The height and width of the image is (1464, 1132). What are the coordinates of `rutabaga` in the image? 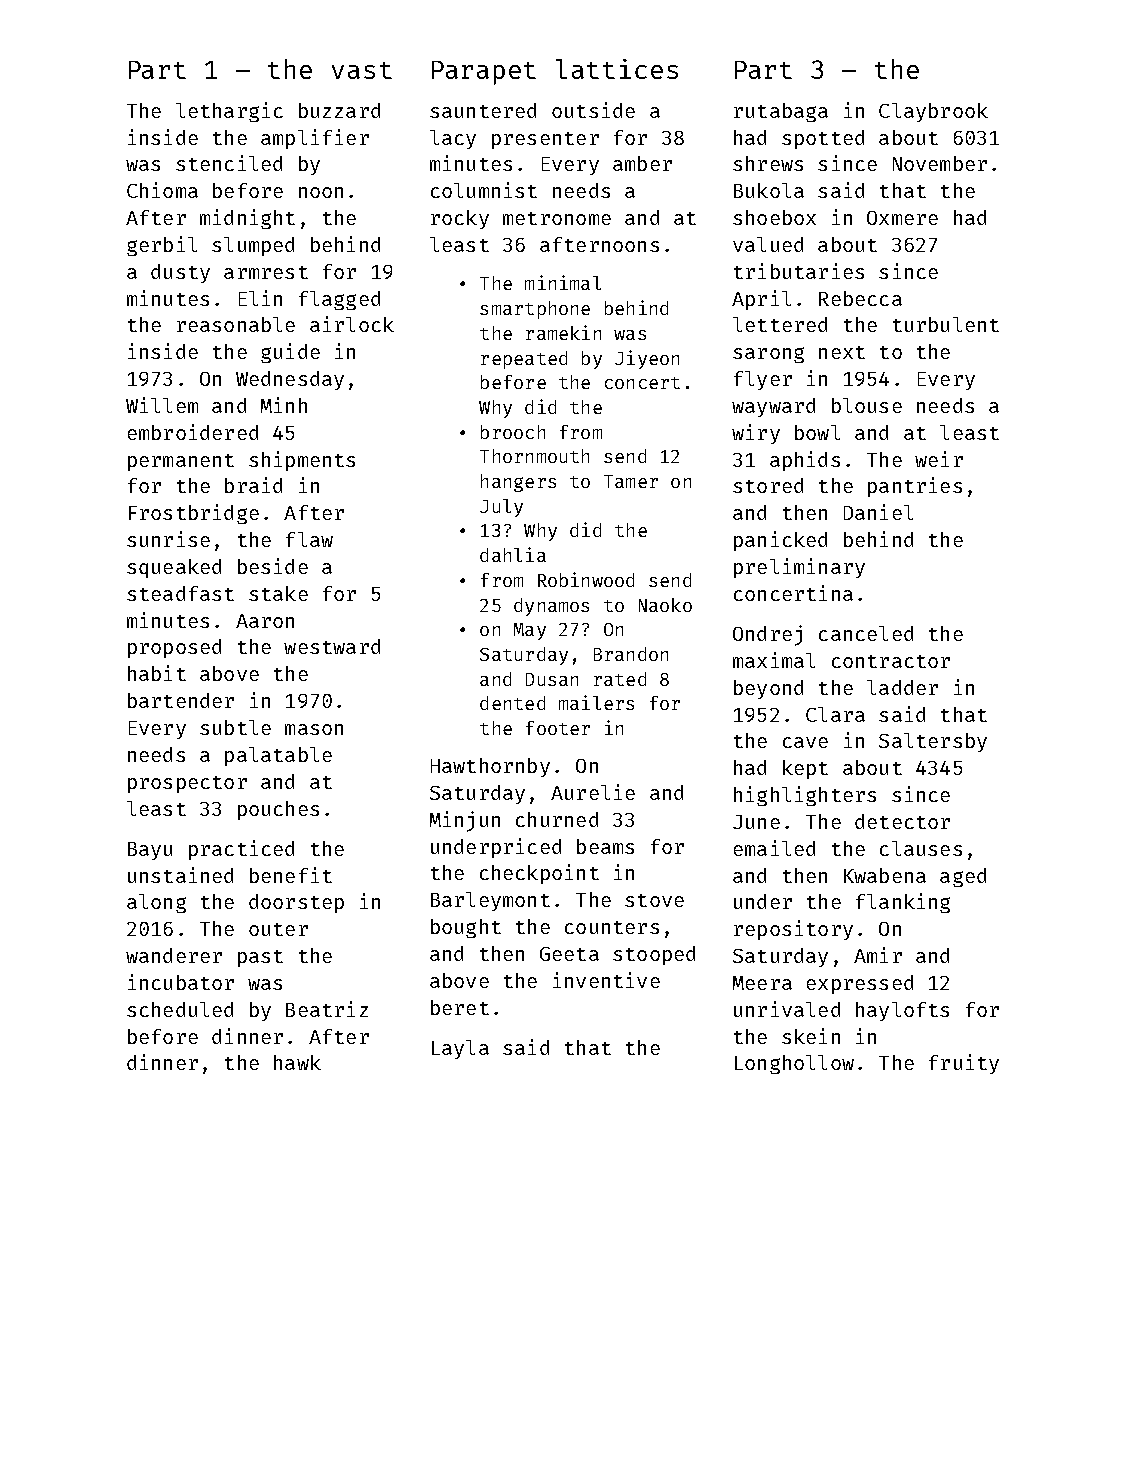 It's located at (781, 112).
